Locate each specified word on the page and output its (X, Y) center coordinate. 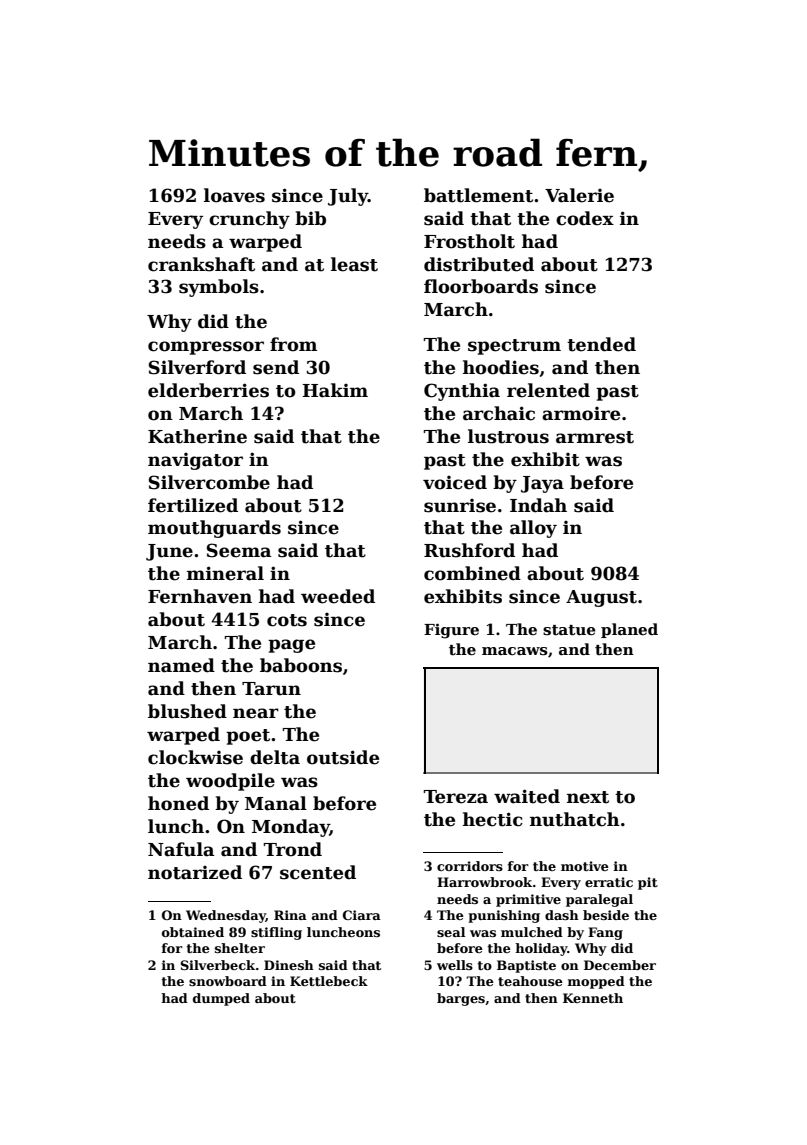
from (293, 344)
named (181, 665)
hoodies (501, 367)
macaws (515, 651)
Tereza (456, 797)
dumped (221, 999)
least (354, 264)
